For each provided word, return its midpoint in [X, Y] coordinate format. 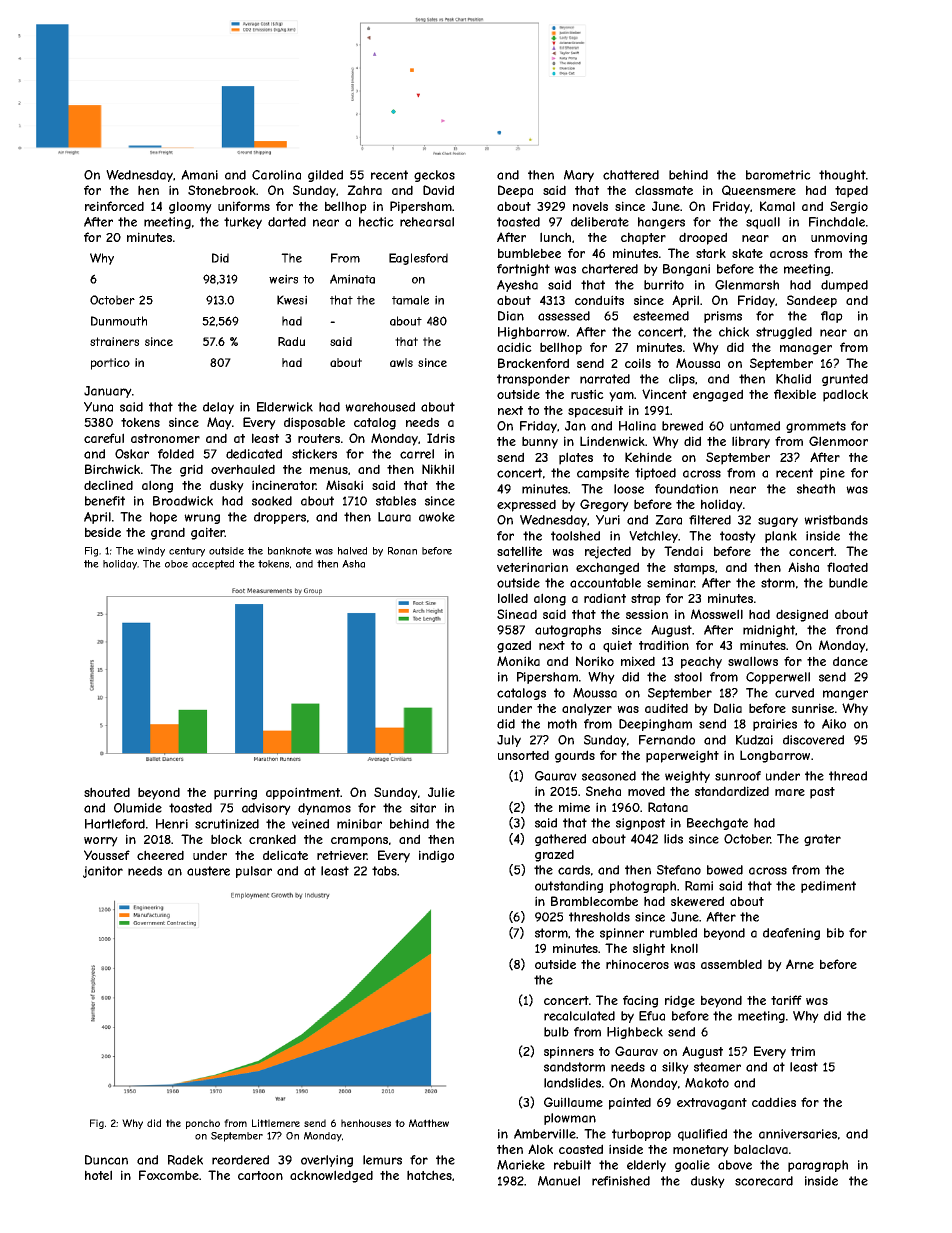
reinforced [114, 206]
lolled [513, 598]
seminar [670, 583]
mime [574, 807]
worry [101, 842]
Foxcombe [169, 1175]
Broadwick [183, 501]
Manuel [559, 1181]
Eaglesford [418, 259]
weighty [687, 777]
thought [842, 176]
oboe [176, 564]
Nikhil [438, 469]
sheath [816, 489]
